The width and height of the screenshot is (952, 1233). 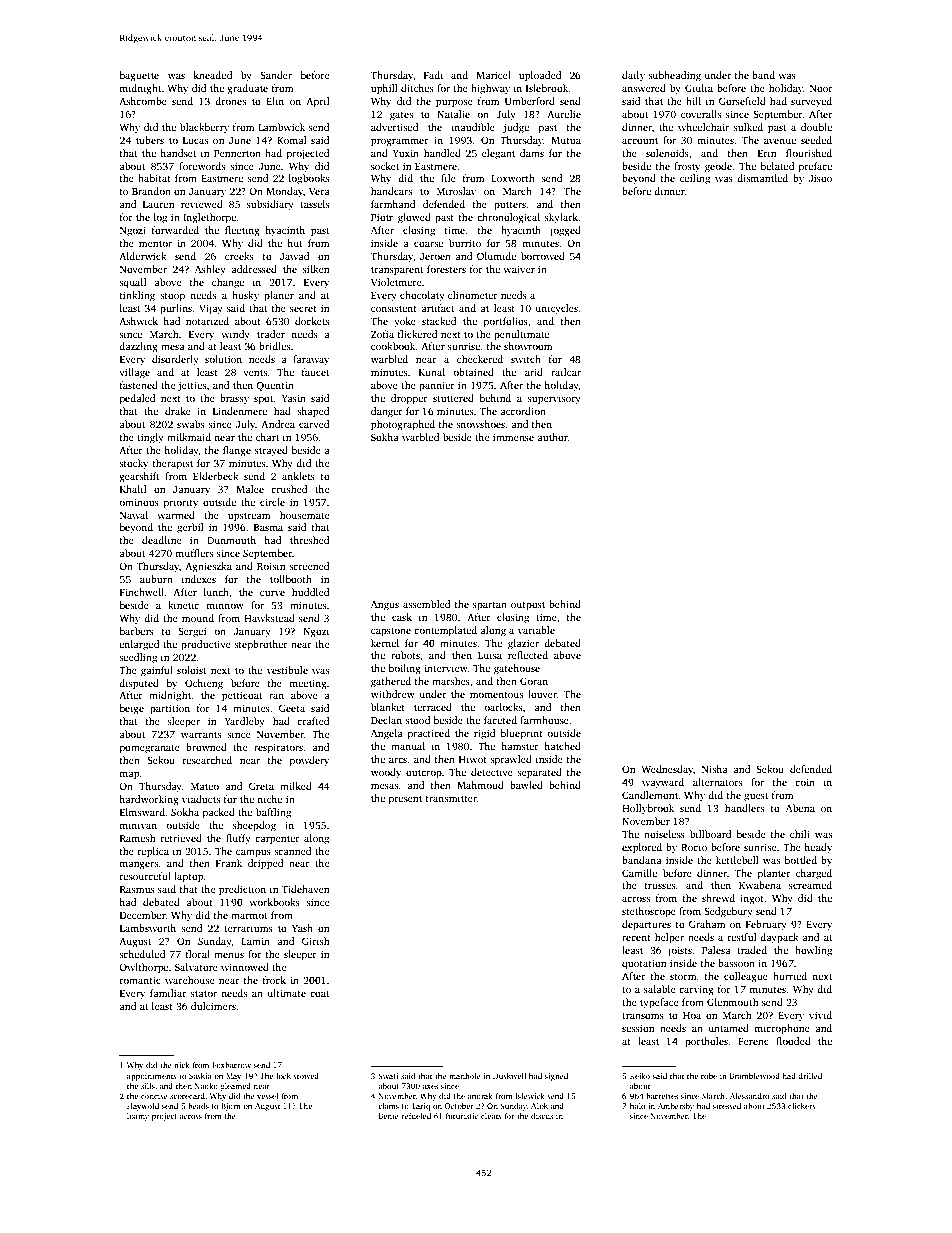 I want to click on farmhouse, so click(x=544, y=720).
